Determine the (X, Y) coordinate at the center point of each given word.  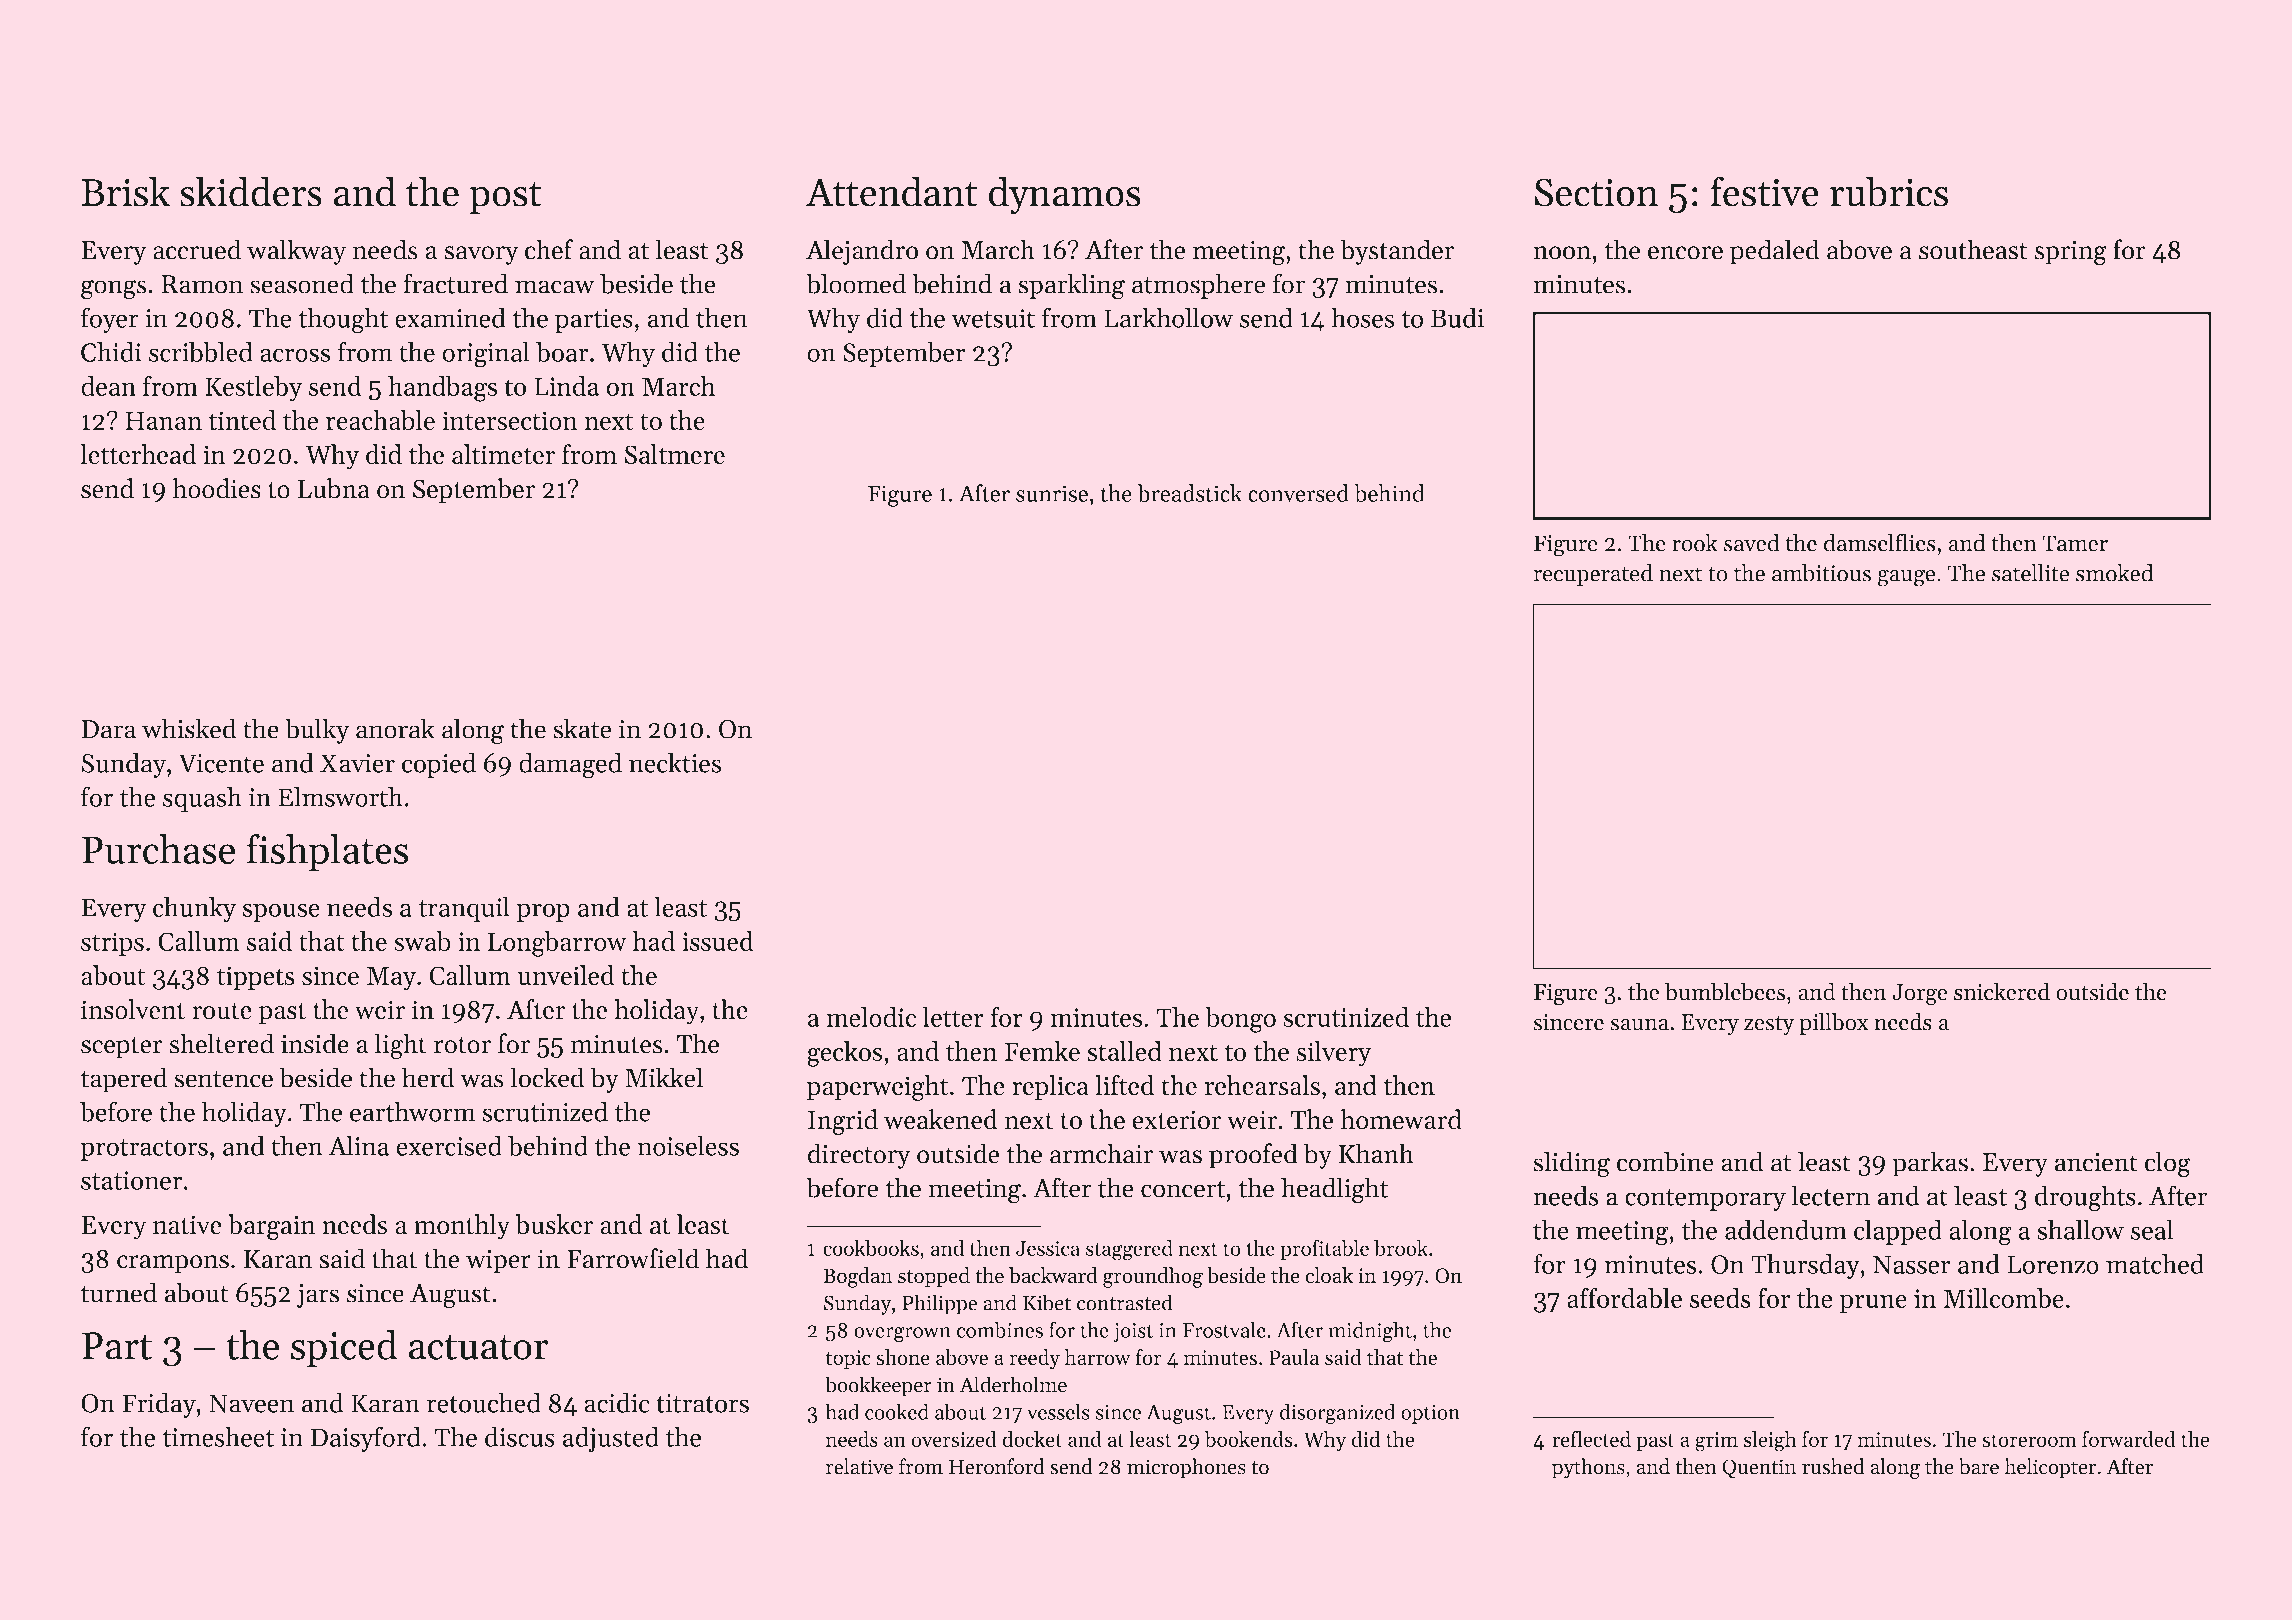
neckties (675, 762)
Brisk (125, 191)
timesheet (218, 1436)
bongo (1240, 1020)
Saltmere (674, 454)
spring (2071, 253)
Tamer (2075, 543)
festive (1764, 191)
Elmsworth (340, 796)
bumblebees (1725, 991)
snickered (2002, 991)
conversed (1298, 493)
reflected (1591, 1439)
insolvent (133, 1009)
